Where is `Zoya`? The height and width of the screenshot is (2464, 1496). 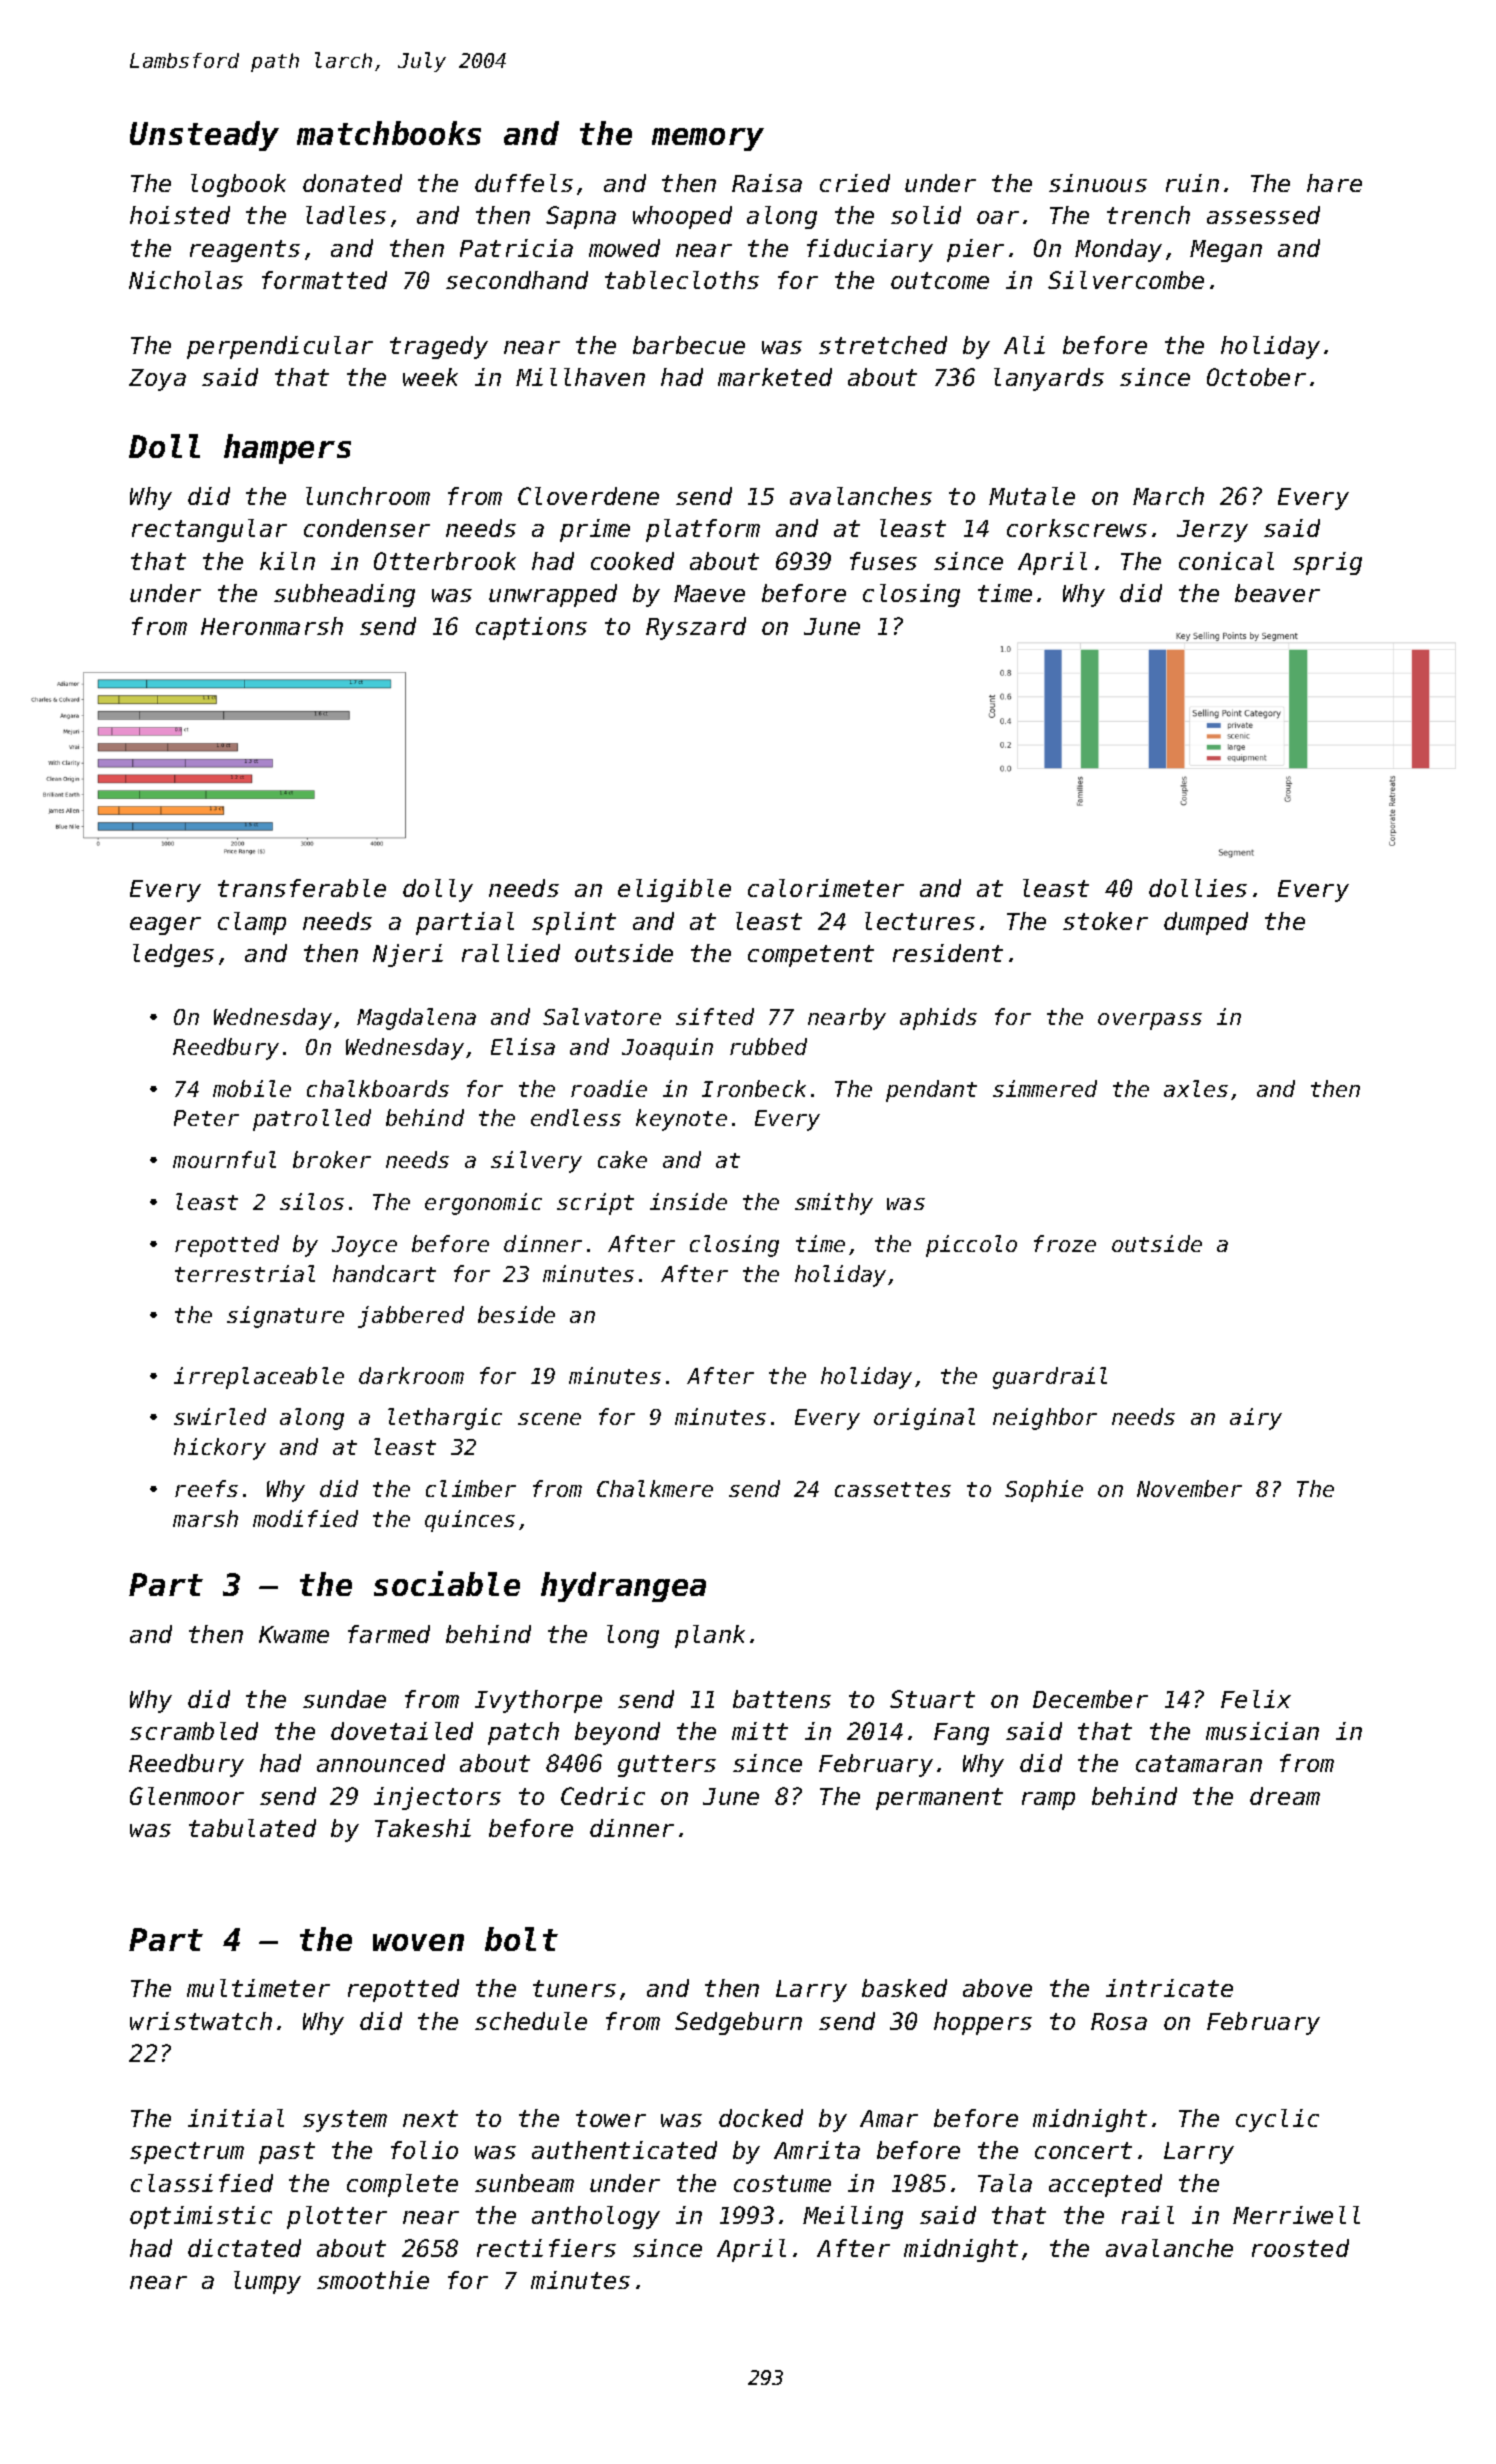 Zoya is located at coordinates (157, 380).
